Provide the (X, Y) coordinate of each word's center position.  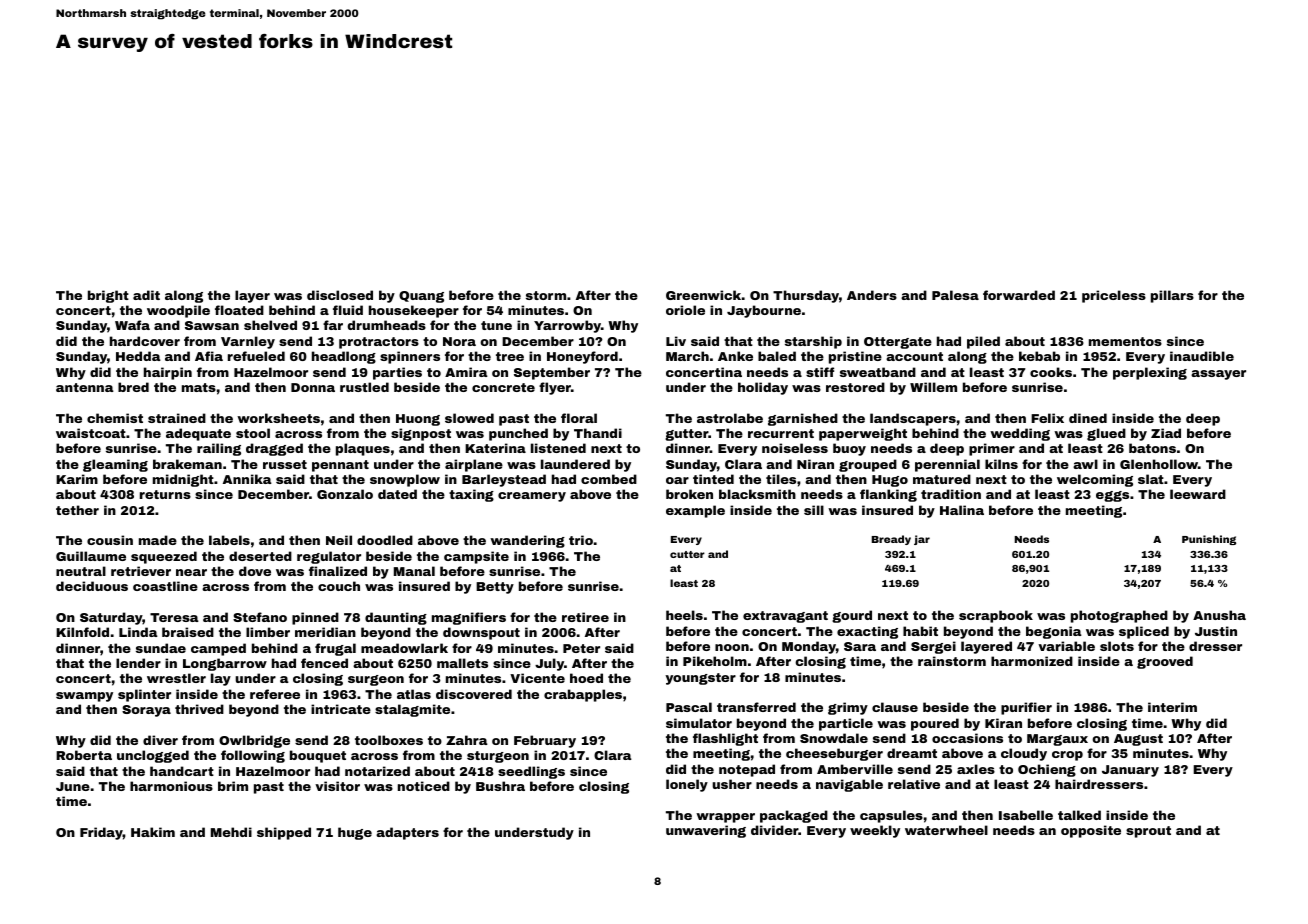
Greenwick (703, 295)
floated (239, 310)
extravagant (785, 617)
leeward (1198, 494)
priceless (1114, 296)
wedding (1020, 434)
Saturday (111, 618)
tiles (781, 479)
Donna (313, 387)
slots (1117, 646)
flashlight (725, 739)
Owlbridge (254, 741)
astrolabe (730, 418)
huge (355, 833)
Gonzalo (345, 494)
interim (1172, 707)
